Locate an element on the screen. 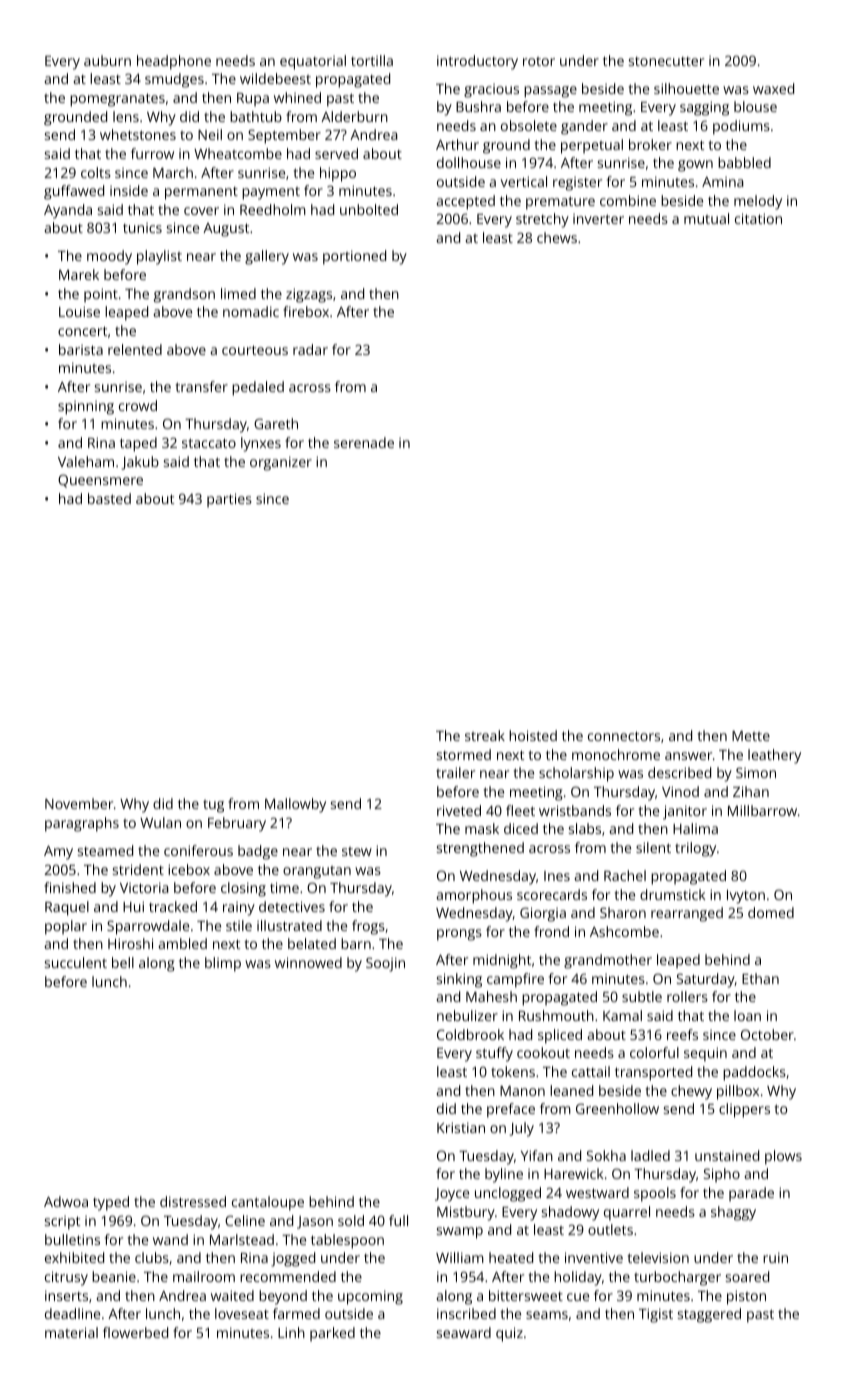  auburn is located at coordinates (107, 60).
